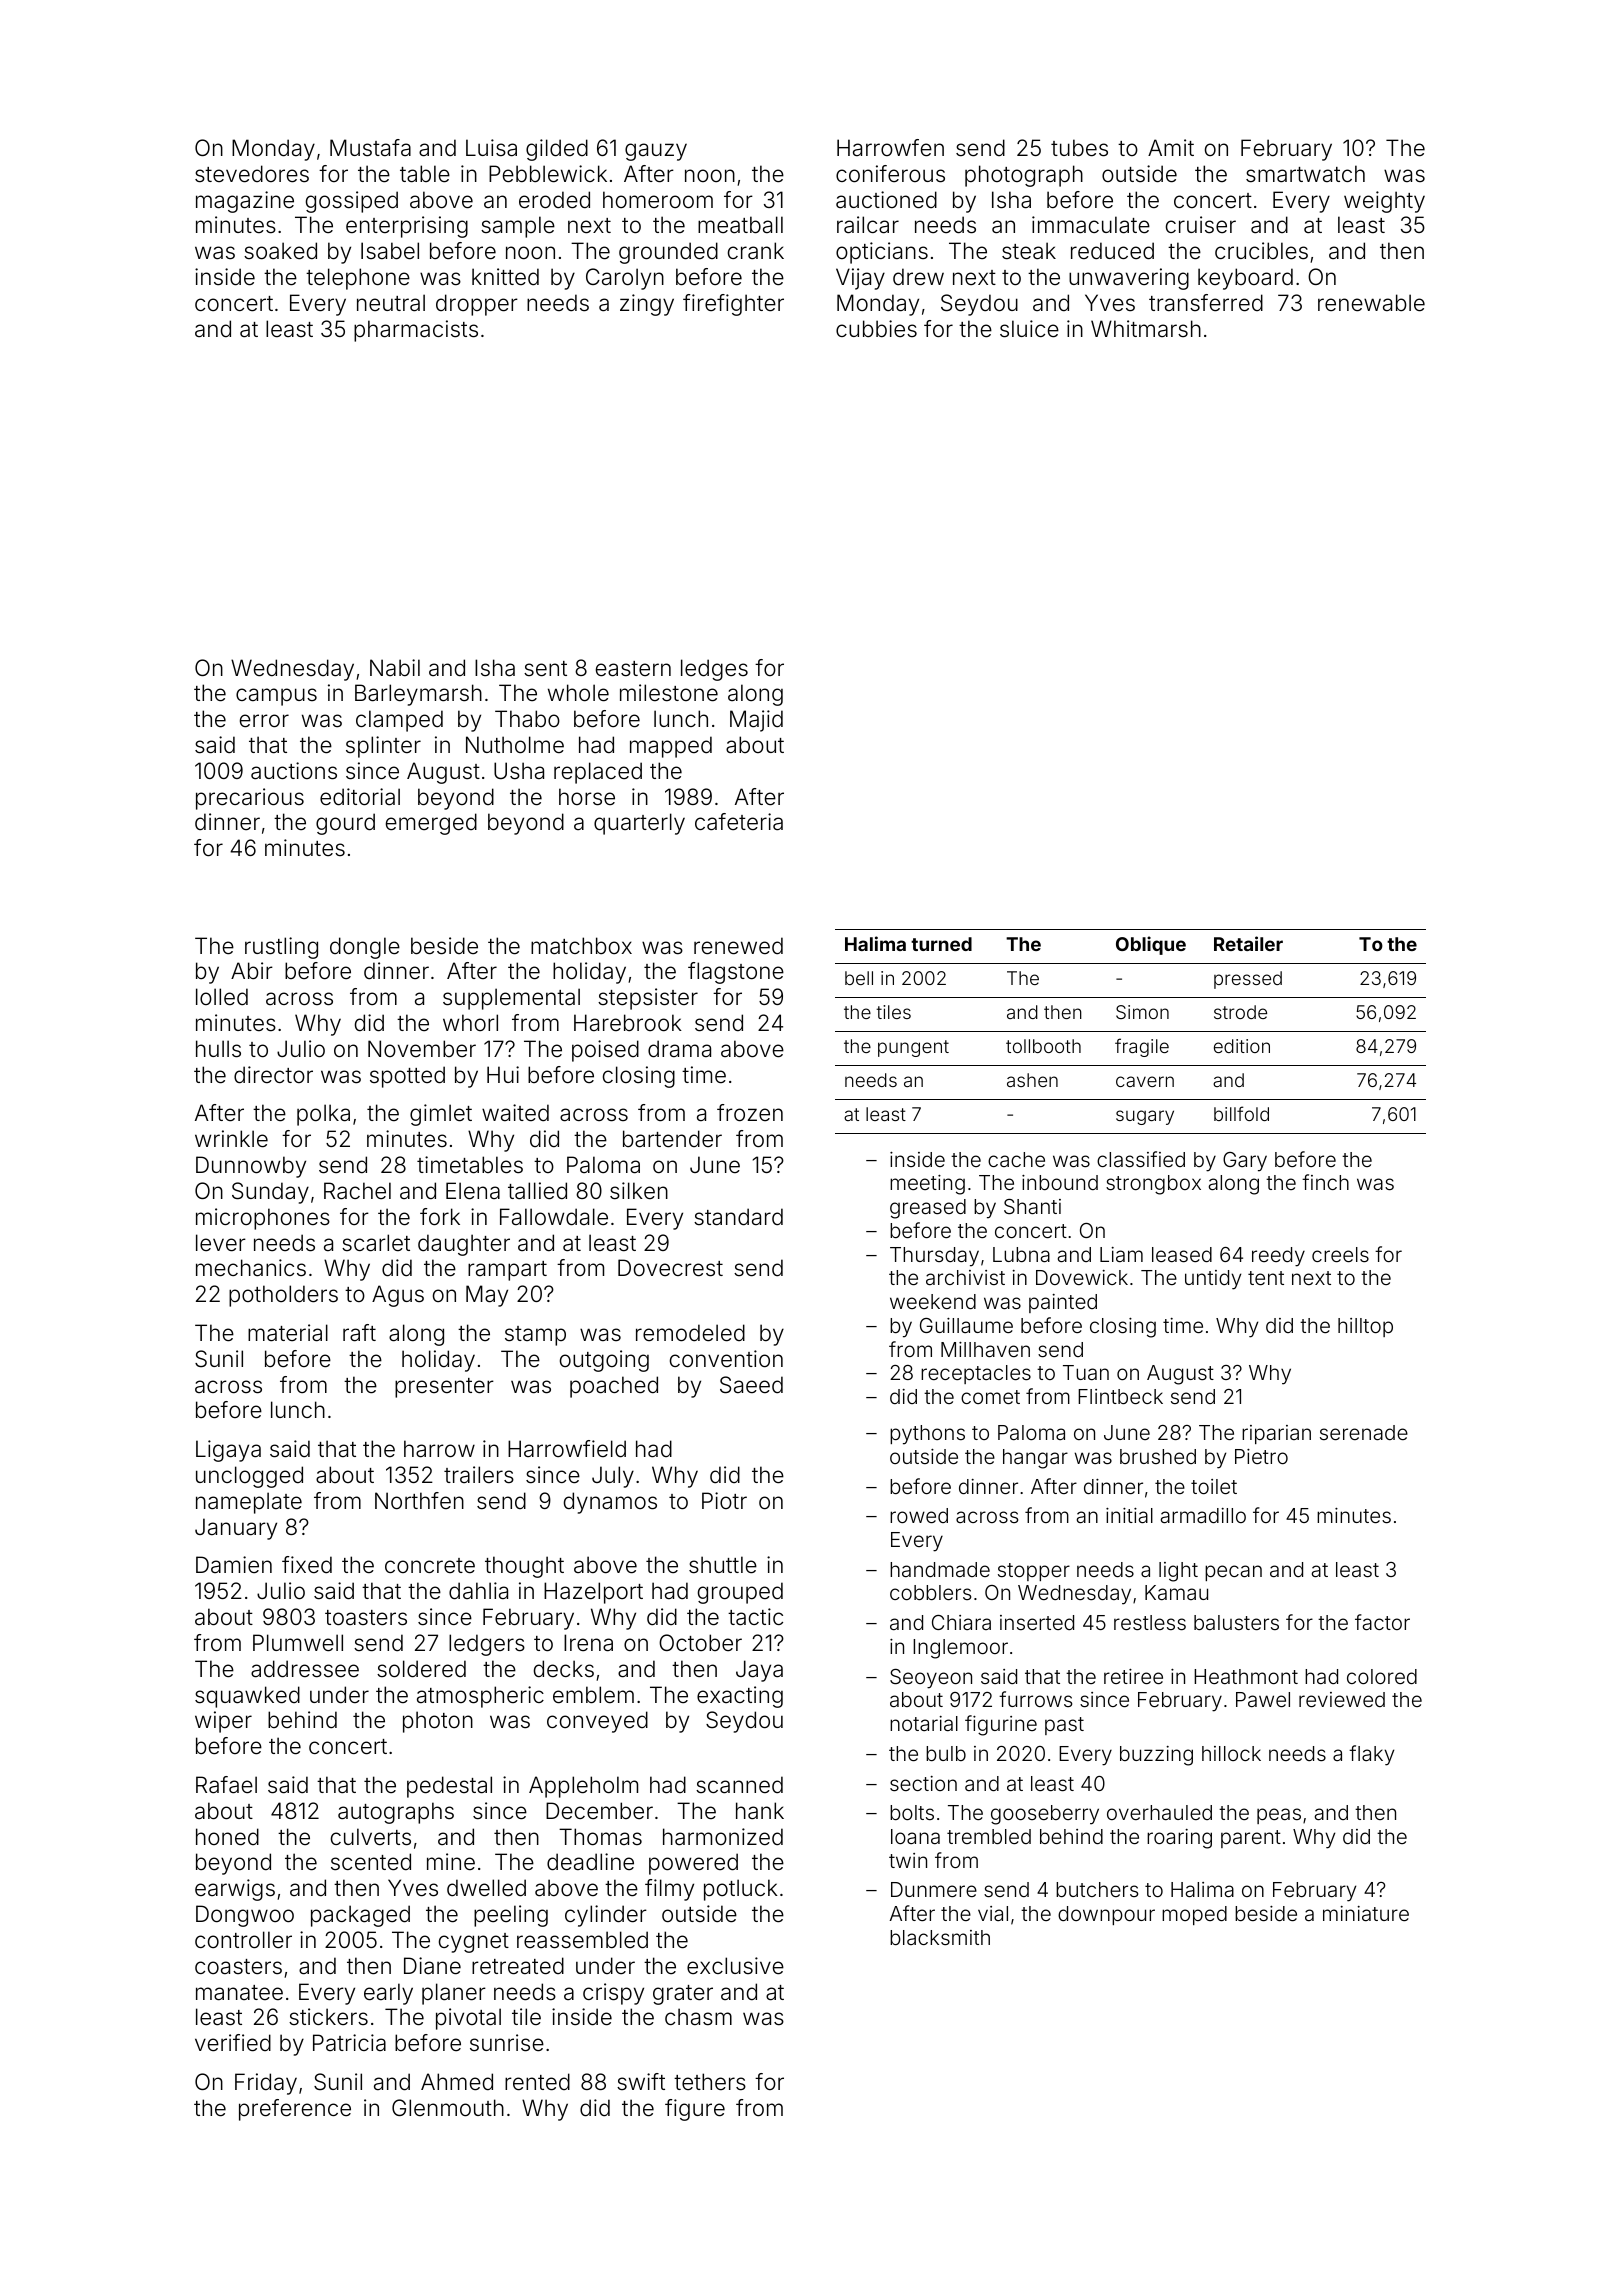 Image resolution: width=1620 pixels, height=2292 pixels. Describe the element at coordinates (491, 148) in the page. I see `Luisa` at that location.
